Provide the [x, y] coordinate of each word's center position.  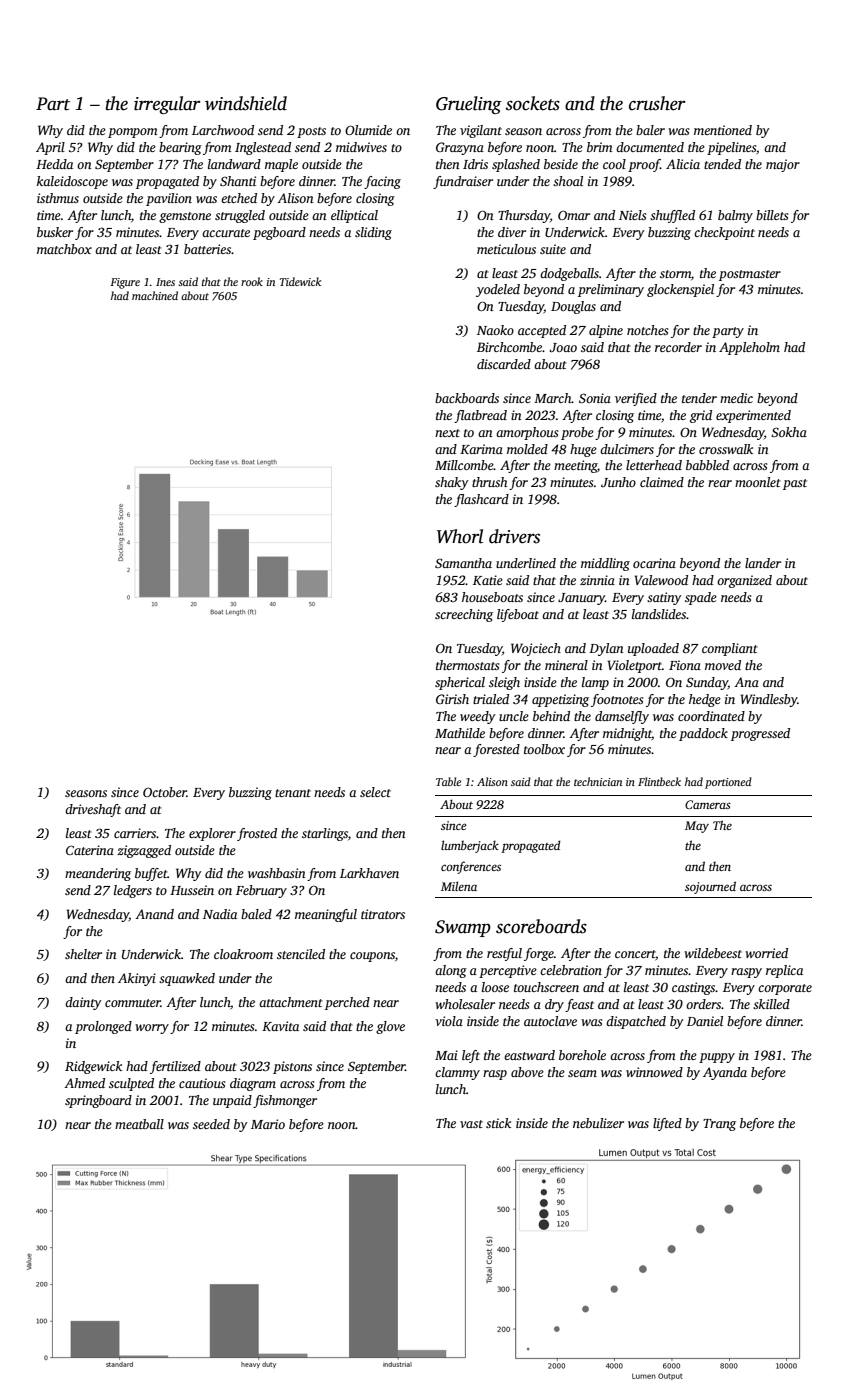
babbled [707, 465]
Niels [632, 215]
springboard [98, 1101]
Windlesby [769, 700]
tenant [293, 793]
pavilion [169, 199]
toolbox [544, 749]
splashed [516, 165]
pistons [292, 1067]
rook [252, 281]
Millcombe [464, 465]
